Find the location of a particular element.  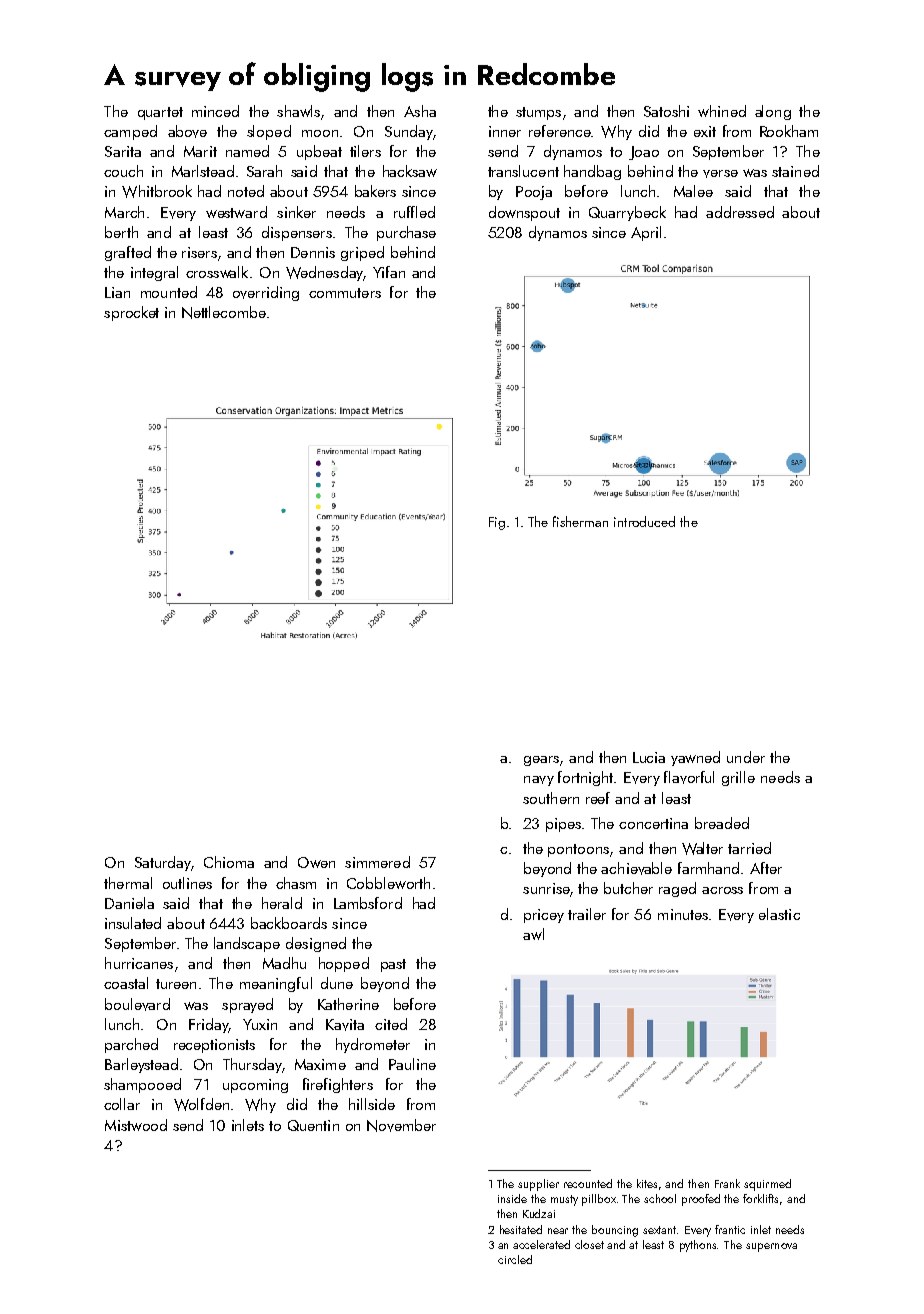

Chioma is located at coordinates (229, 862).
